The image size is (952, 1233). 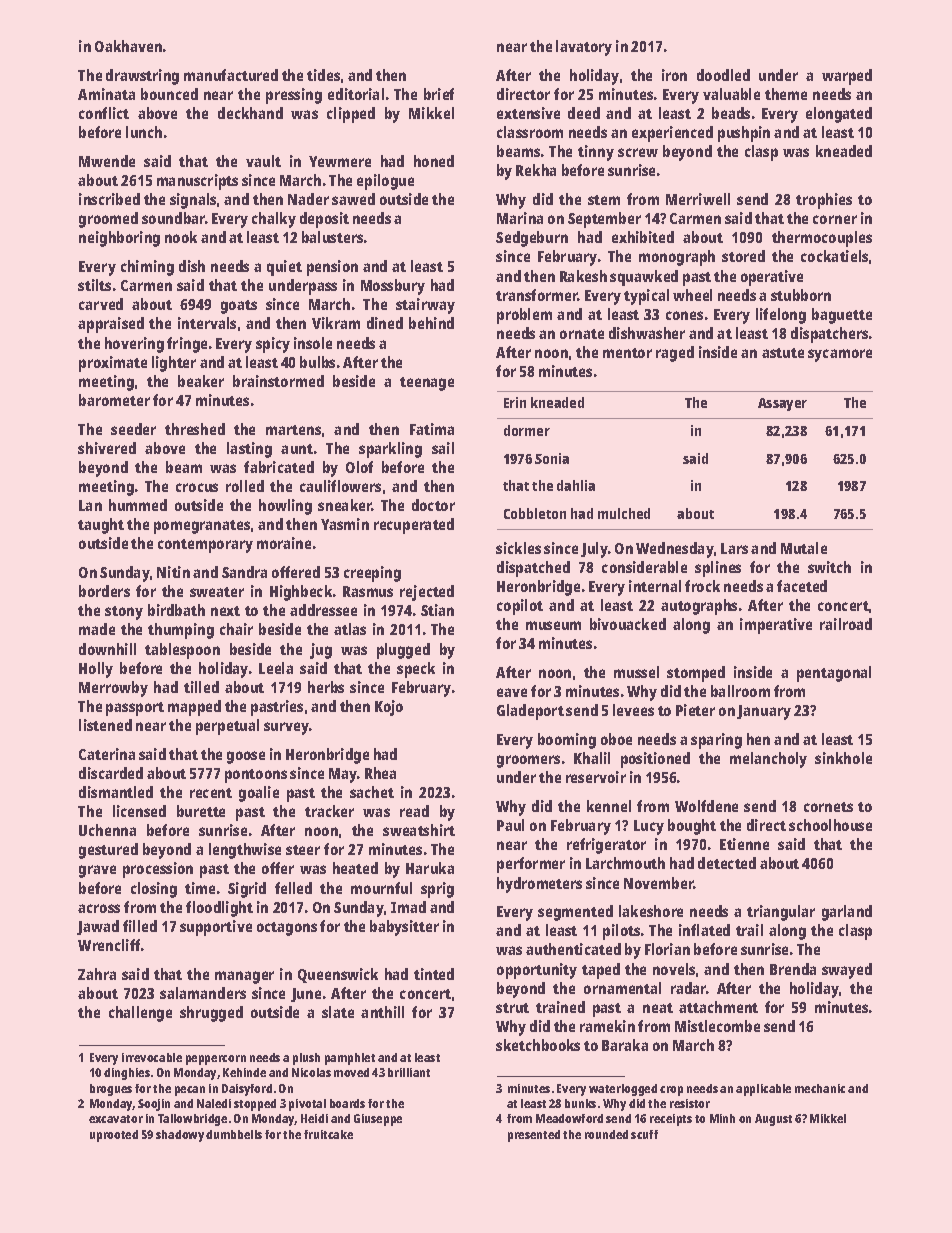 I want to click on Paul, so click(x=510, y=825).
